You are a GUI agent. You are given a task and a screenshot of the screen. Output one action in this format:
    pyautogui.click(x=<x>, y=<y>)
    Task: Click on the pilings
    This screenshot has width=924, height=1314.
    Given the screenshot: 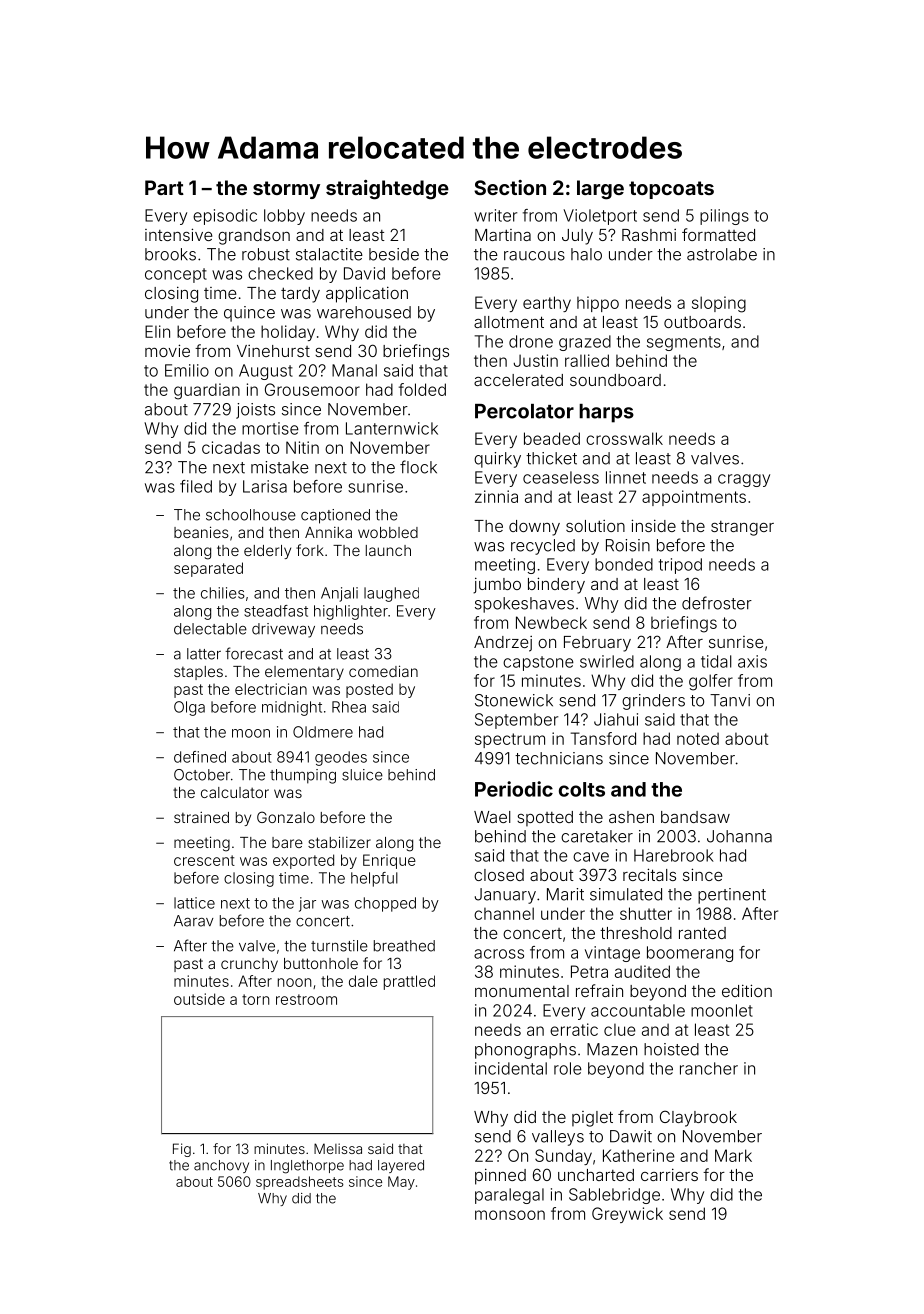 What is the action you would take?
    pyautogui.click(x=724, y=217)
